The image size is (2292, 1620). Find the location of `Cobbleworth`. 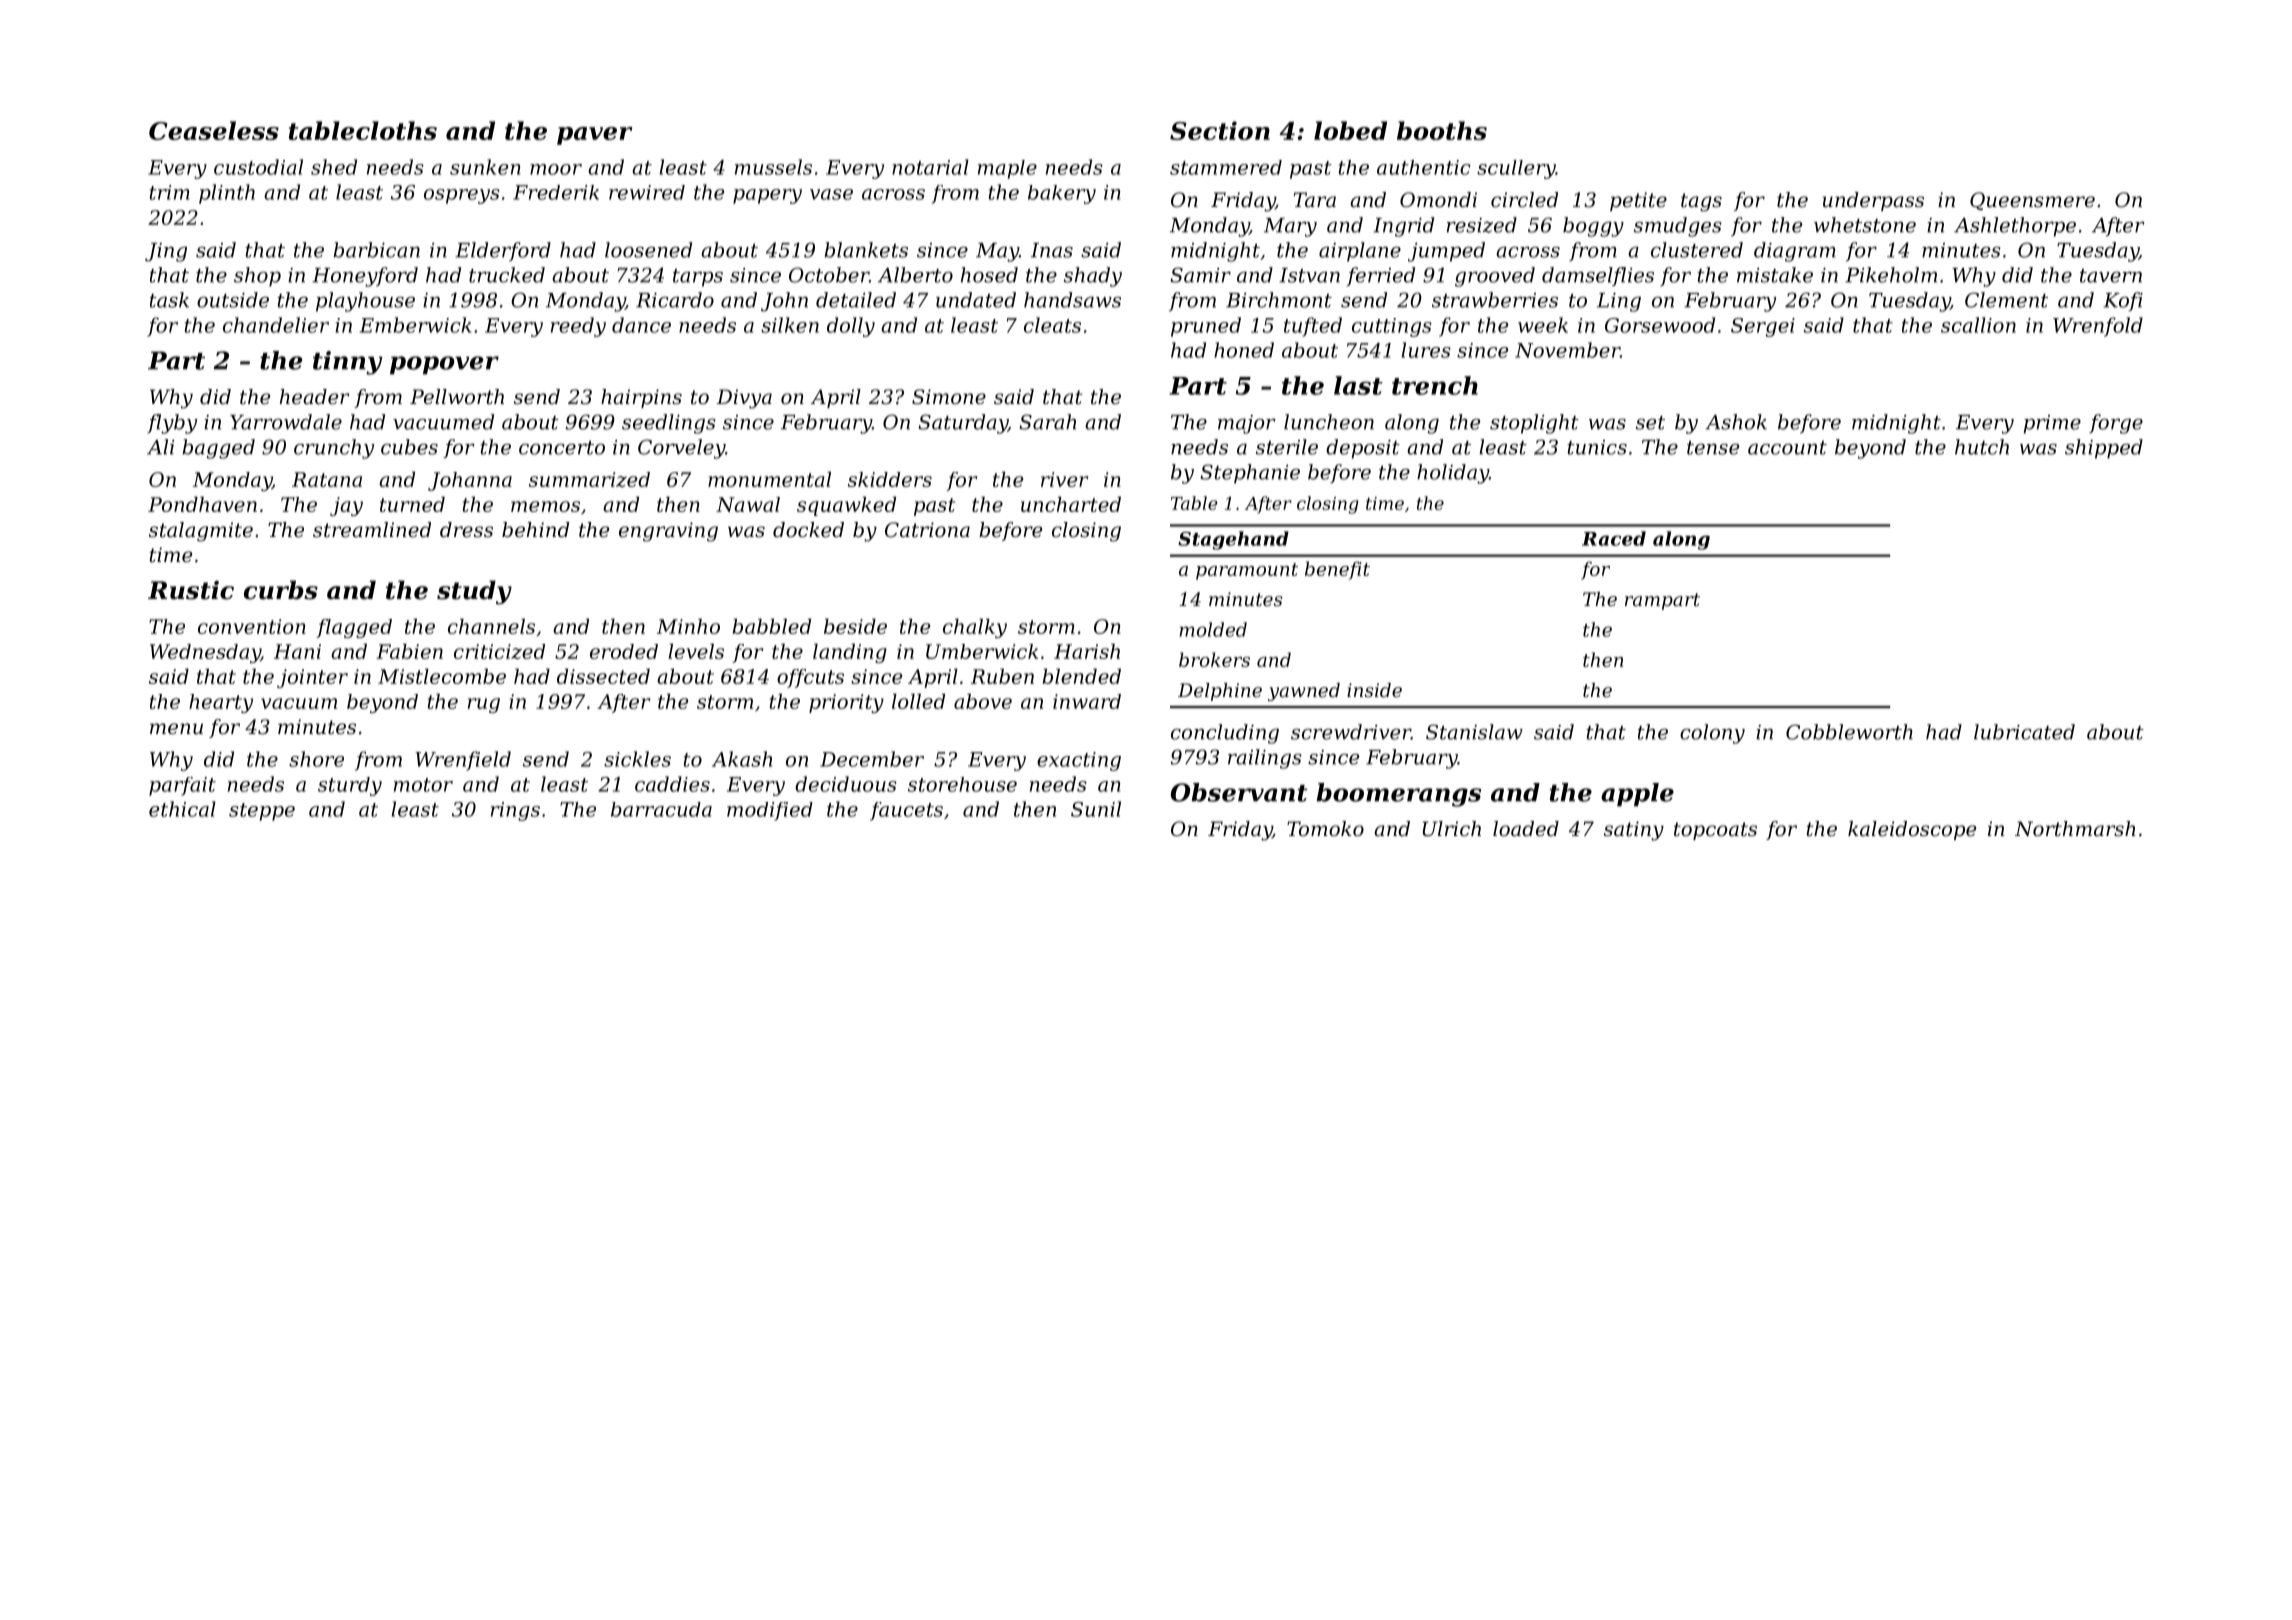

Cobbleworth is located at coordinates (1849, 732).
